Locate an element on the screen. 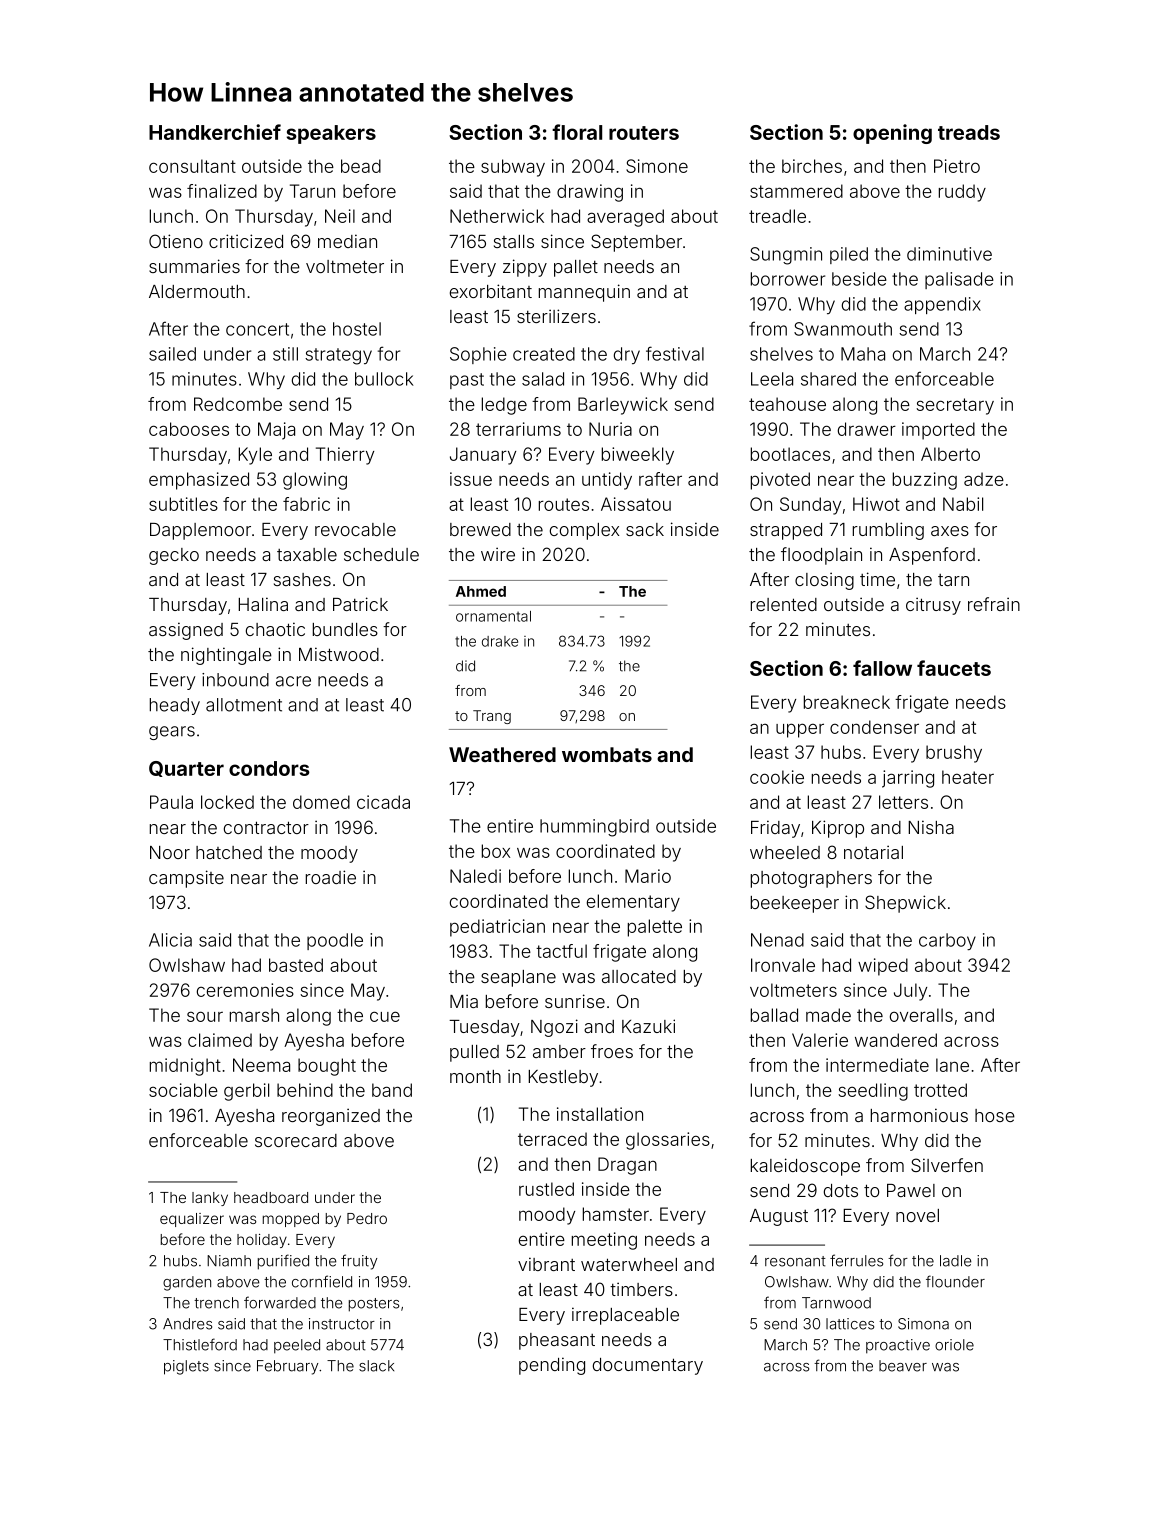 Image resolution: width=1169 pixels, height=1513 pixels. instructor is located at coordinates (342, 1324).
